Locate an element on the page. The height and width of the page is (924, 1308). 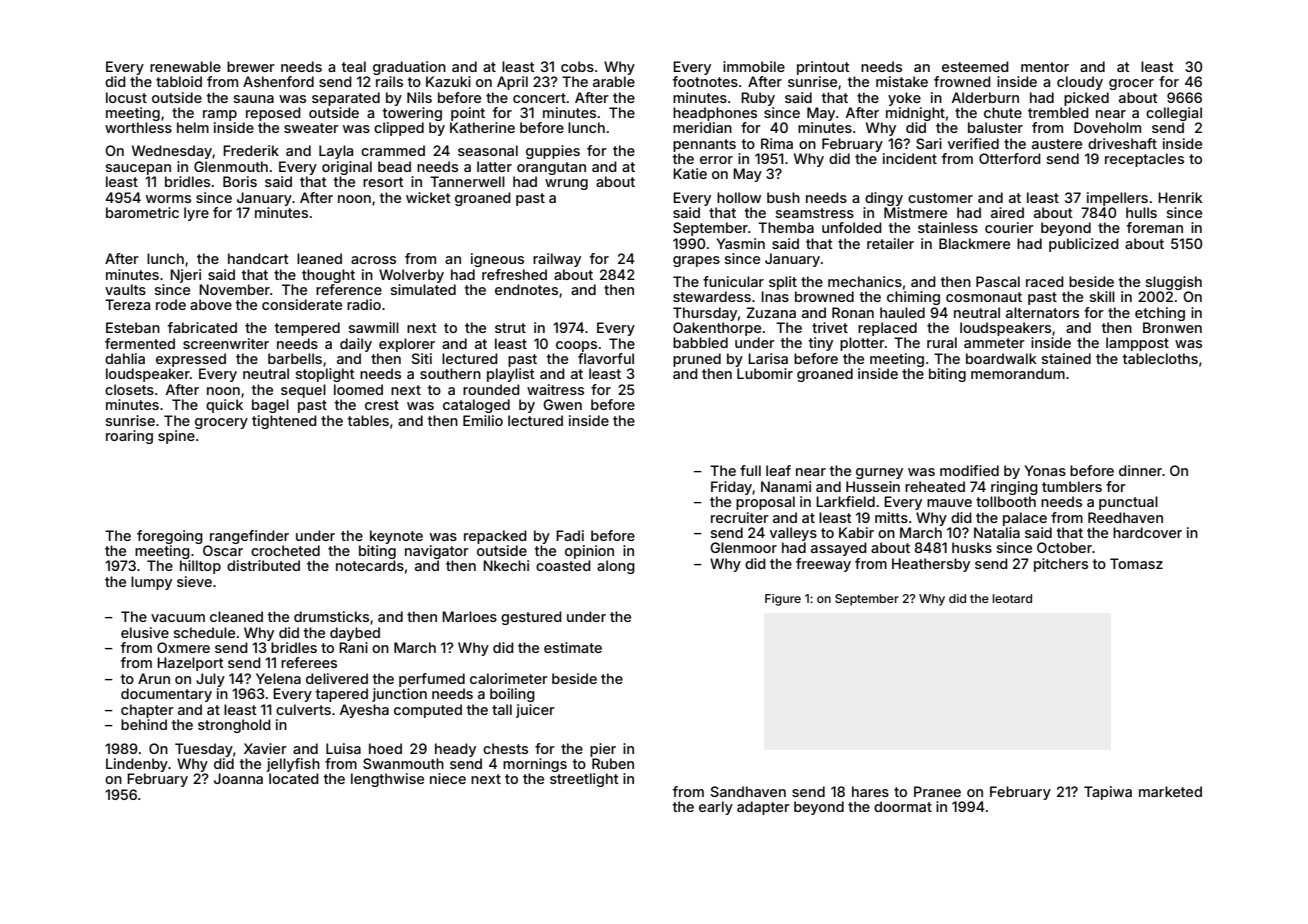
immobile is located at coordinates (754, 66).
